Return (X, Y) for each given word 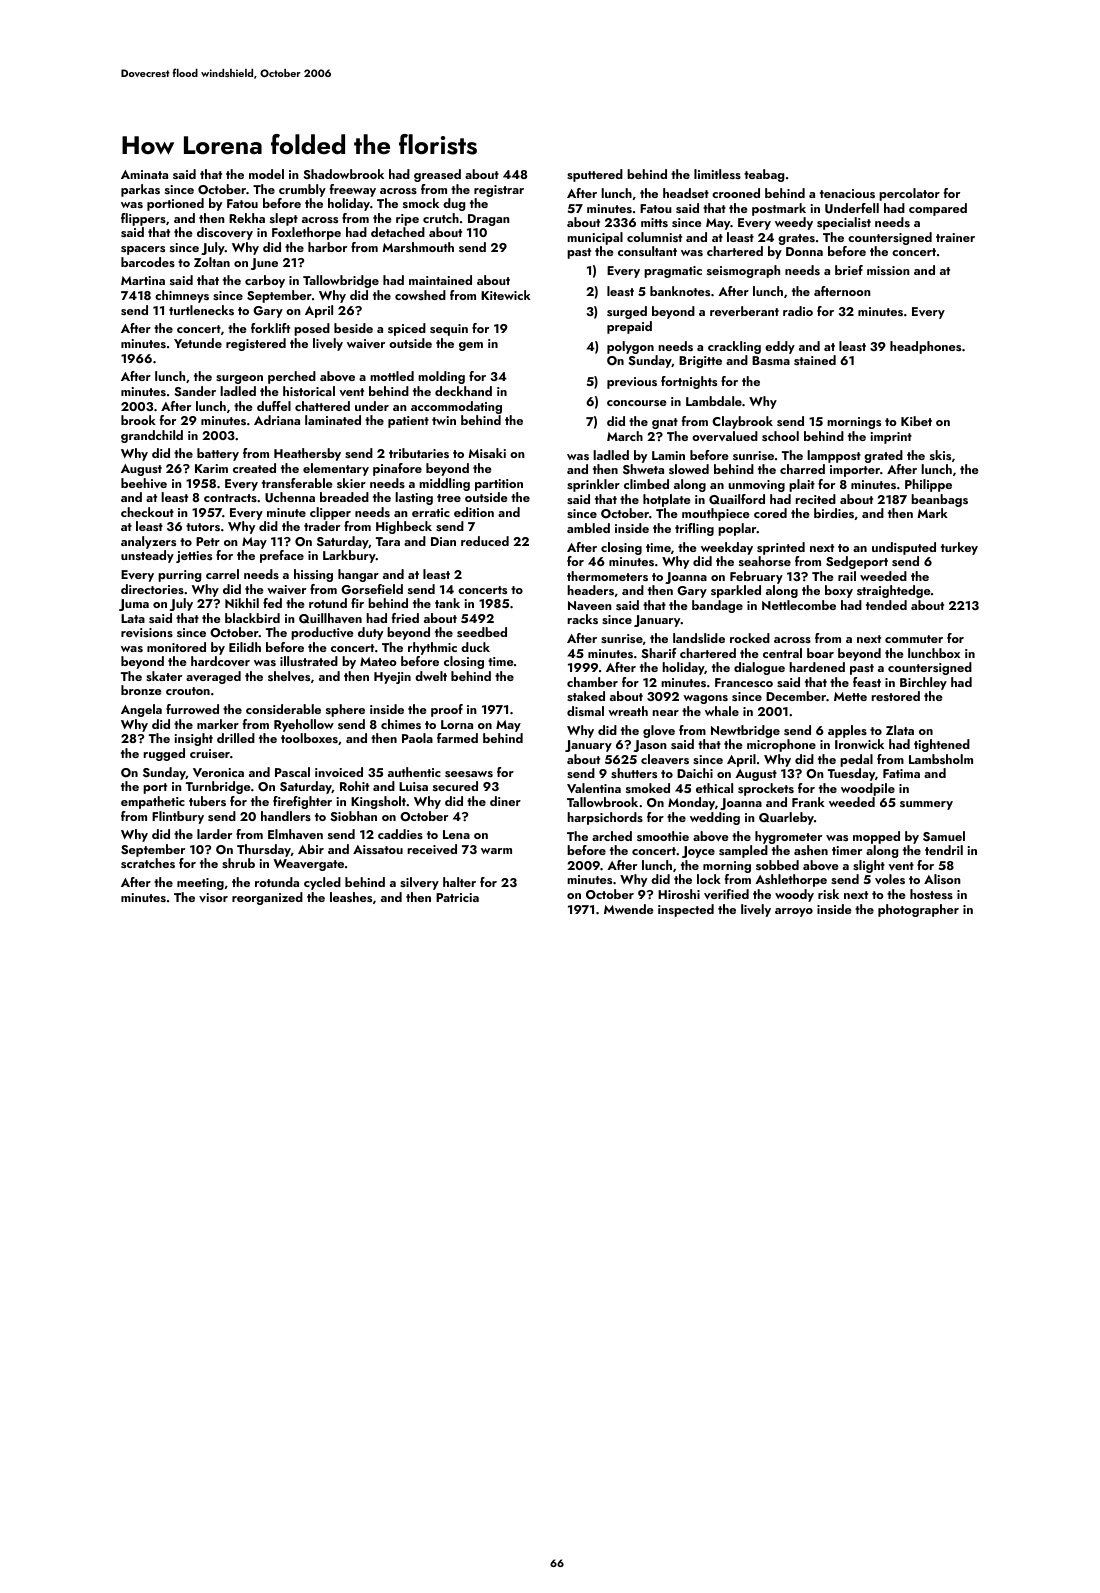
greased (437, 175)
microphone (781, 745)
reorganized (267, 898)
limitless (717, 174)
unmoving (756, 486)
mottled (392, 376)
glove (659, 731)
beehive (144, 483)
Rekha (247, 218)
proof (447, 710)
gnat (665, 423)
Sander (195, 391)
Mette (850, 696)
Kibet (916, 421)
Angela (141, 710)
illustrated (309, 661)
